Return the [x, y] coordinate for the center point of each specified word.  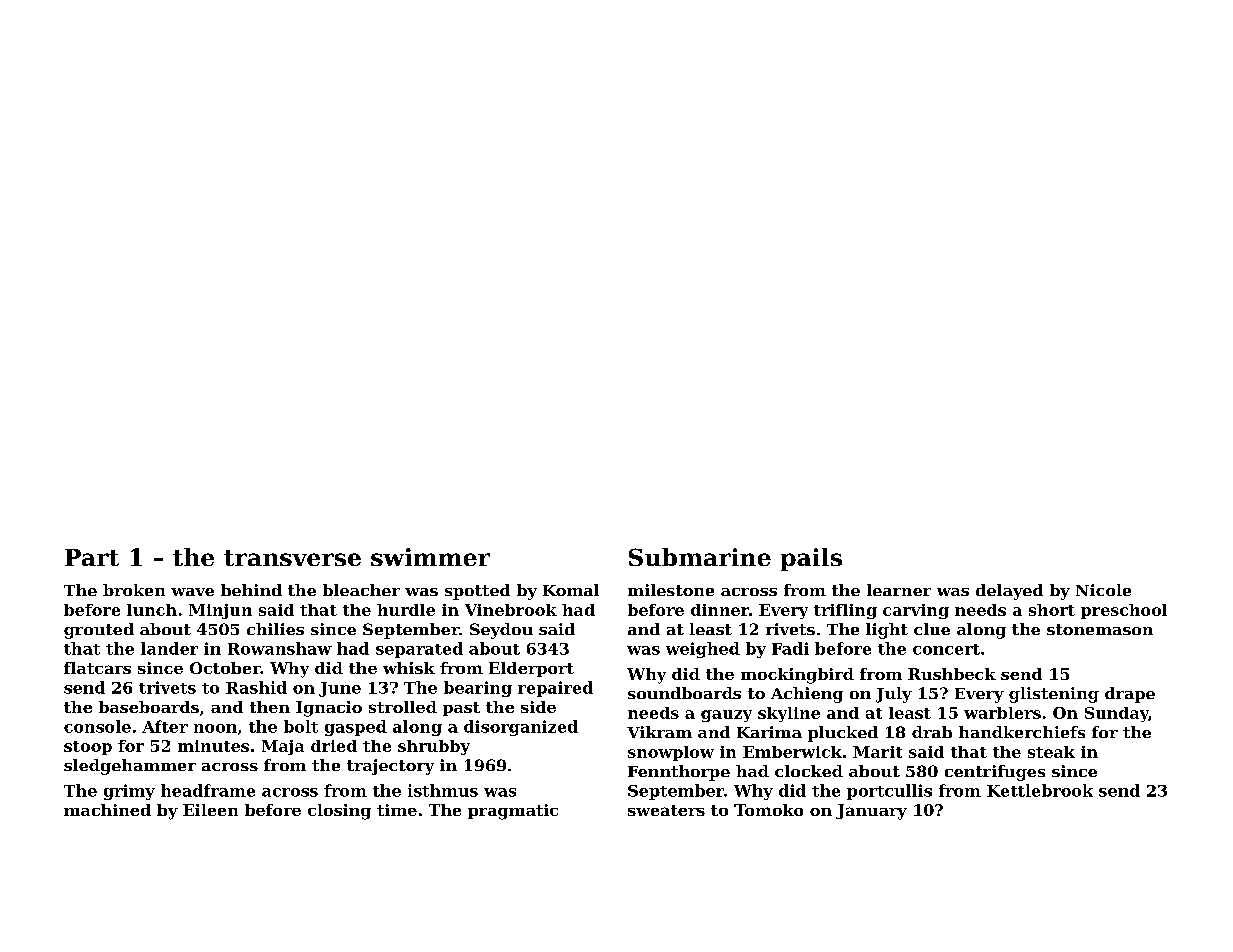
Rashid [256, 687]
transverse [292, 558]
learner [899, 590]
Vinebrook [511, 610]
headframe [208, 790]
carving [916, 611]
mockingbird [797, 676]
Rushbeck [952, 674]
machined [107, 810]
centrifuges [995, 773]
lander [169, 648]
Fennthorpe [679, 773]
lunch [152, 610]
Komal [571, 590]
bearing [478, 689]
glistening [1054, 695]
